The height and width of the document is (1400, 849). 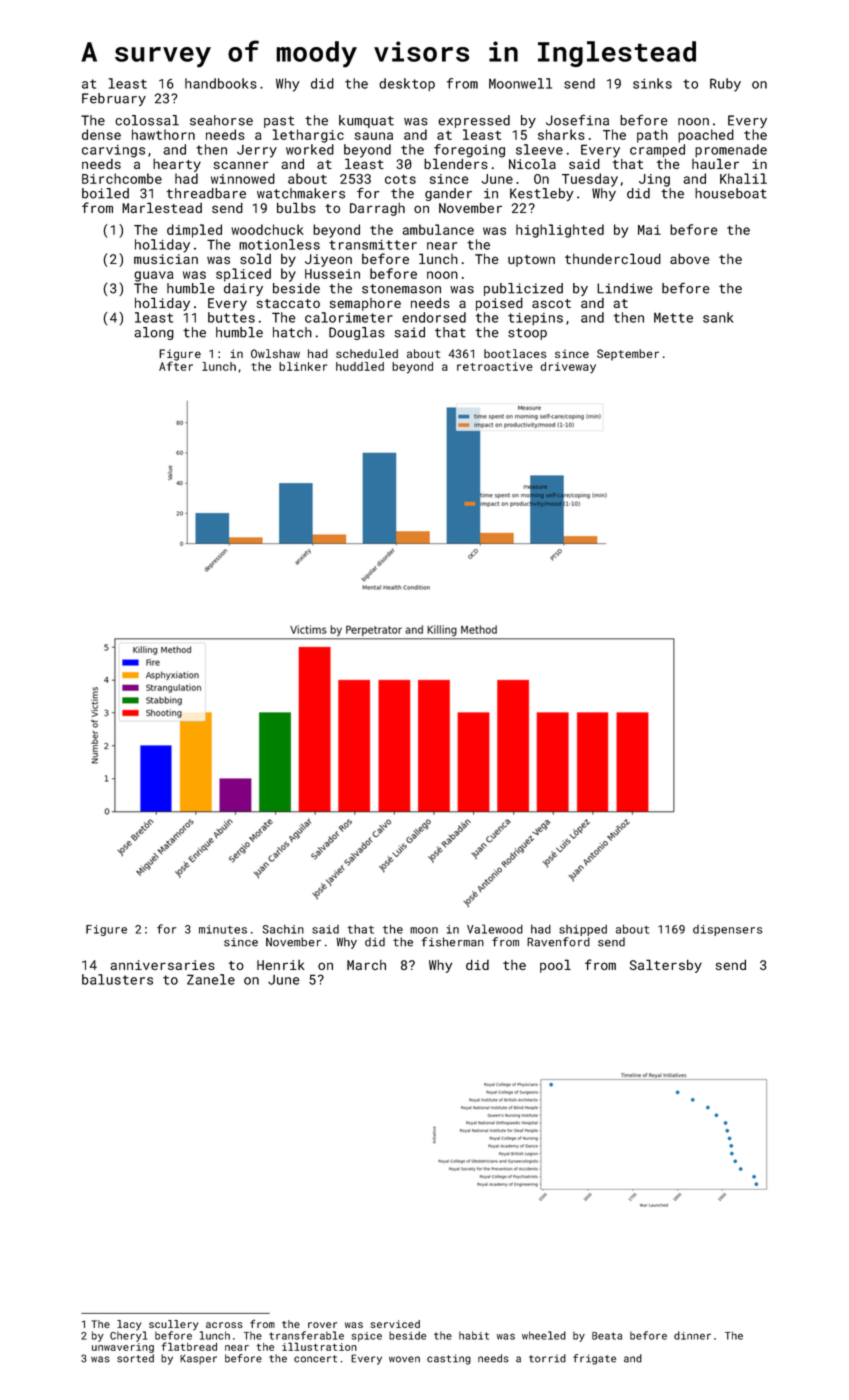 I want to click on unwavering, so click(x=123, y=1348).
